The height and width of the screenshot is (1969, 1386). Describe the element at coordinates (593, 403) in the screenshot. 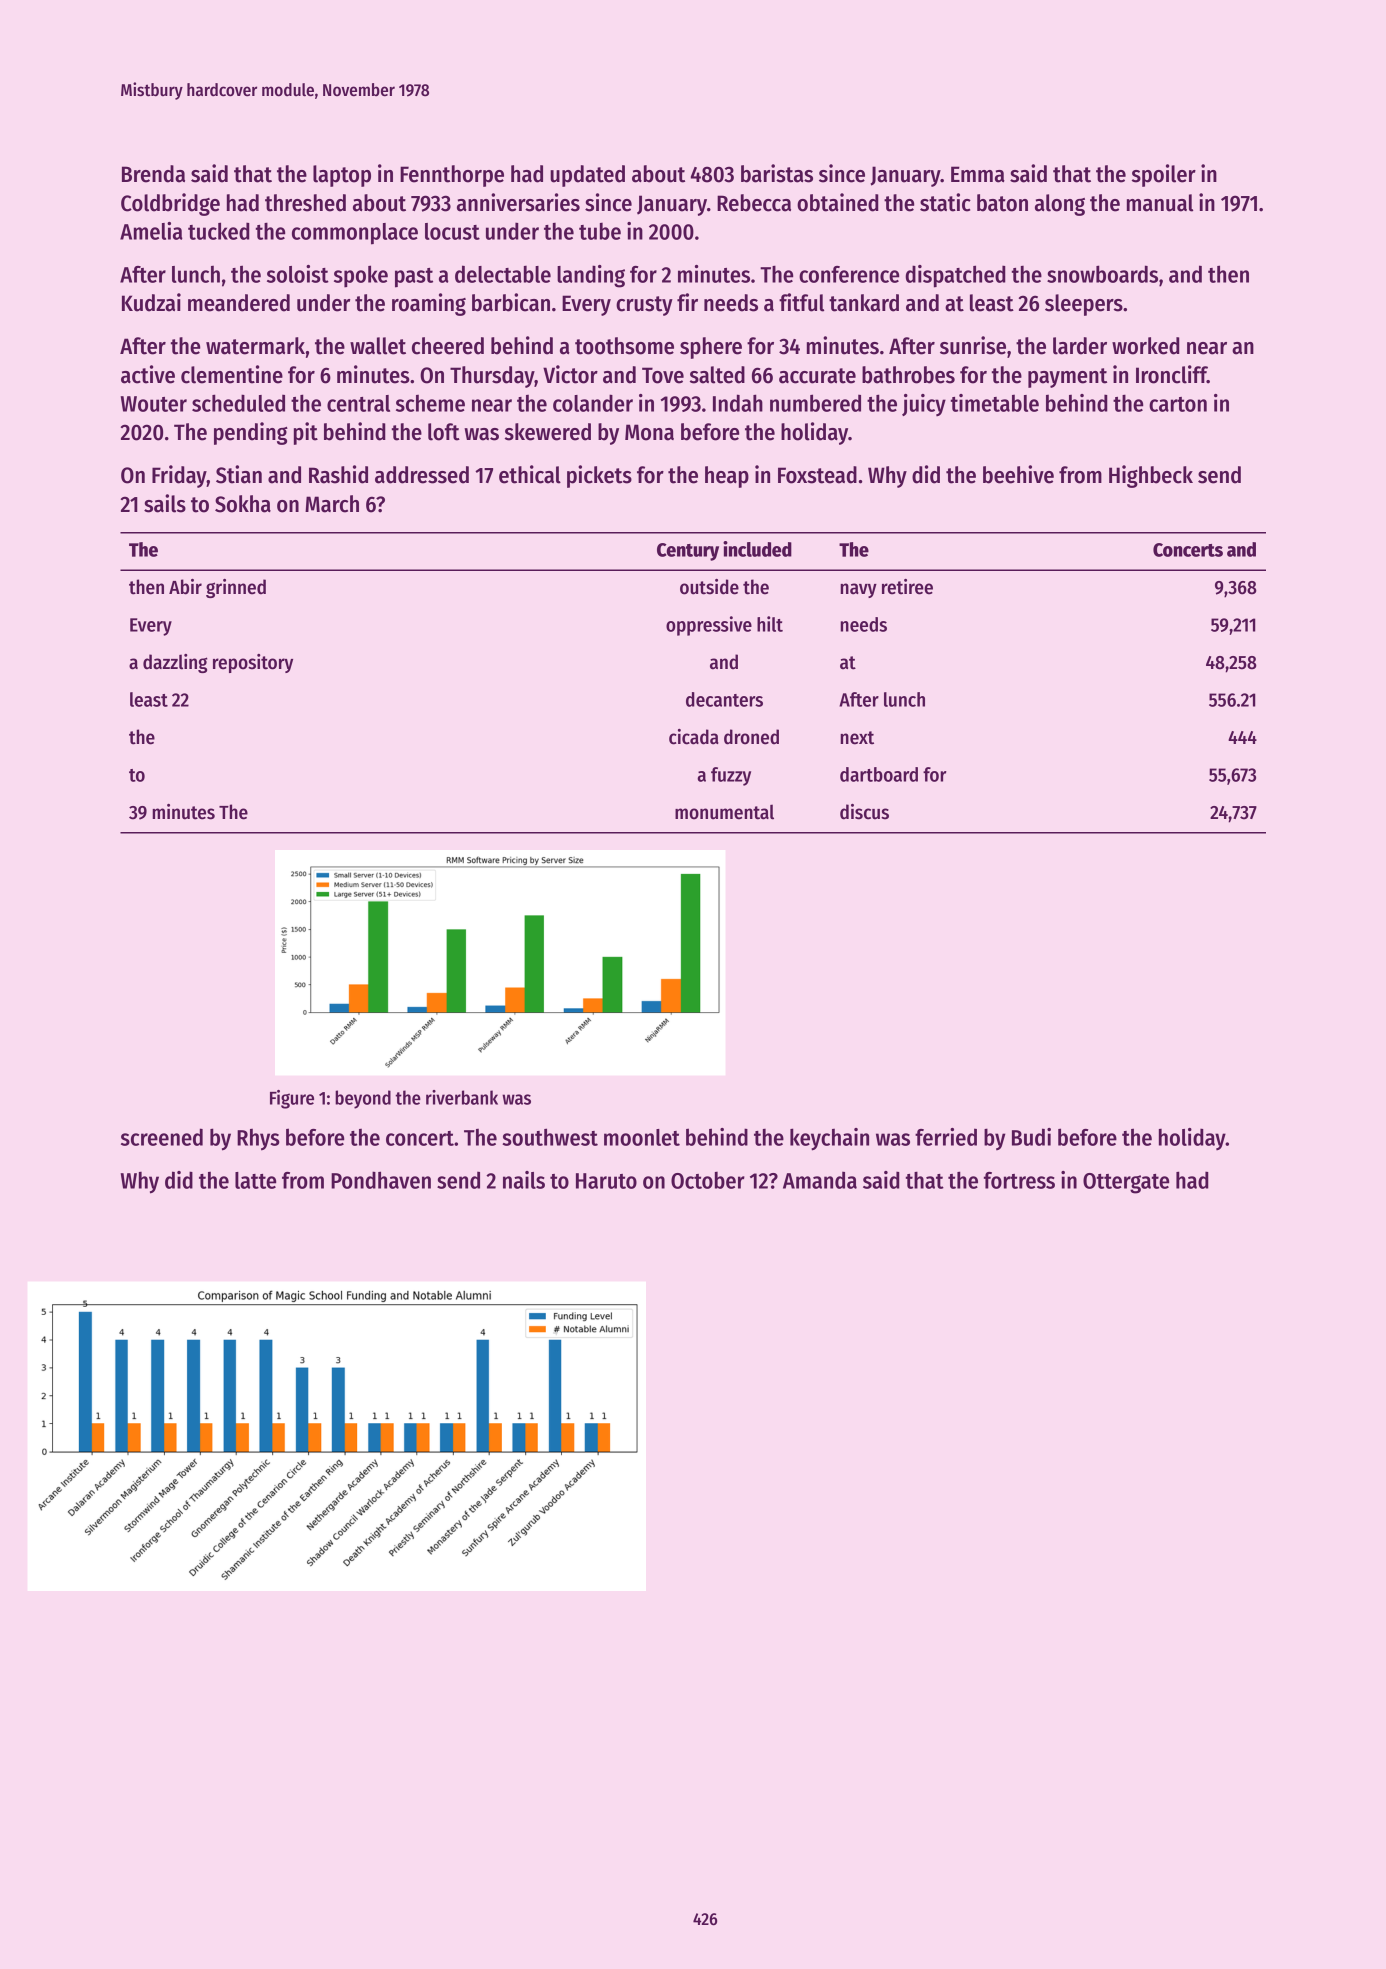

I see `colander` at that location.
